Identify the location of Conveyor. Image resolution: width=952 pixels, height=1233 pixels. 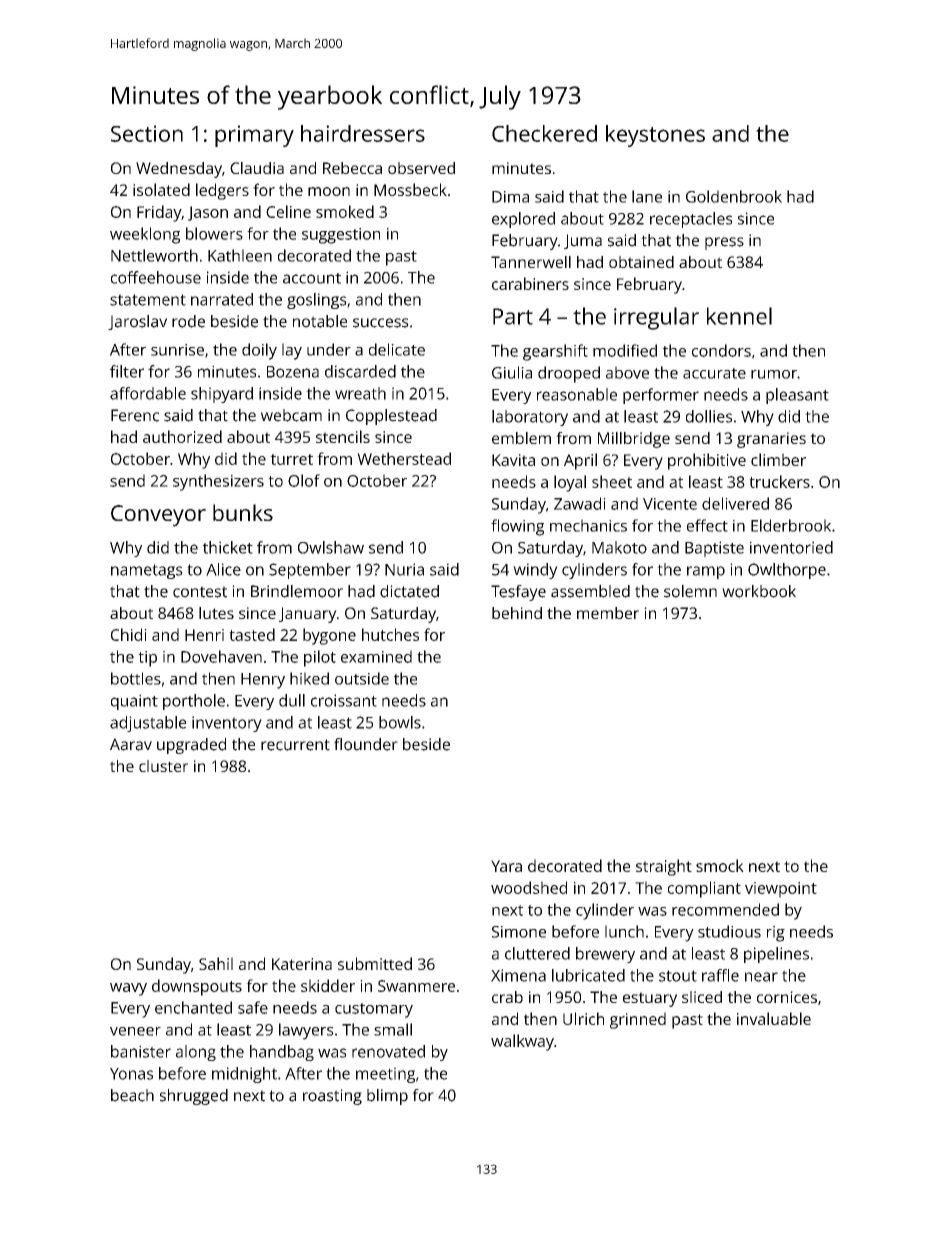
(158, 516).
